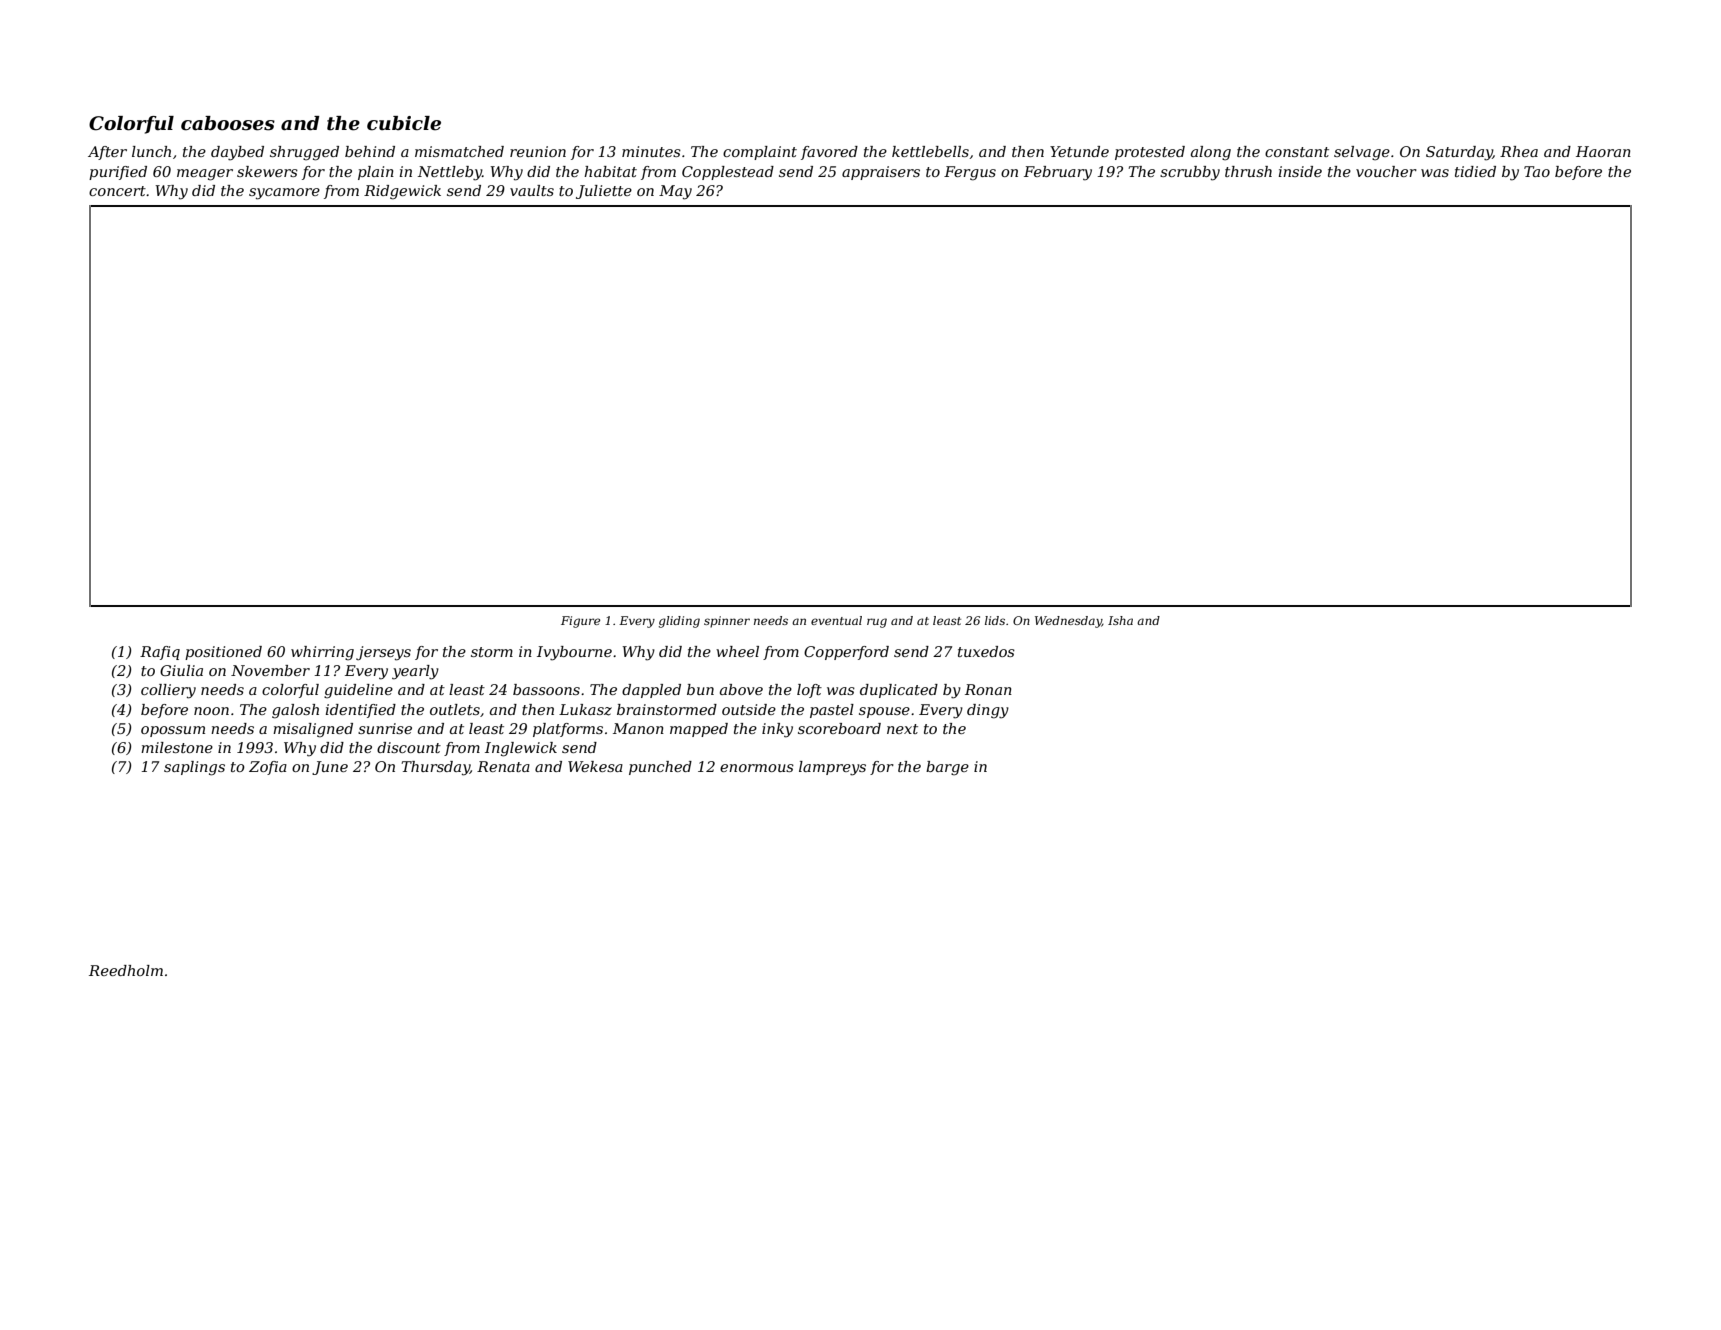 The width and height of the screenshot is (1721, 1330). I want to click on After, so click(107, 153).
